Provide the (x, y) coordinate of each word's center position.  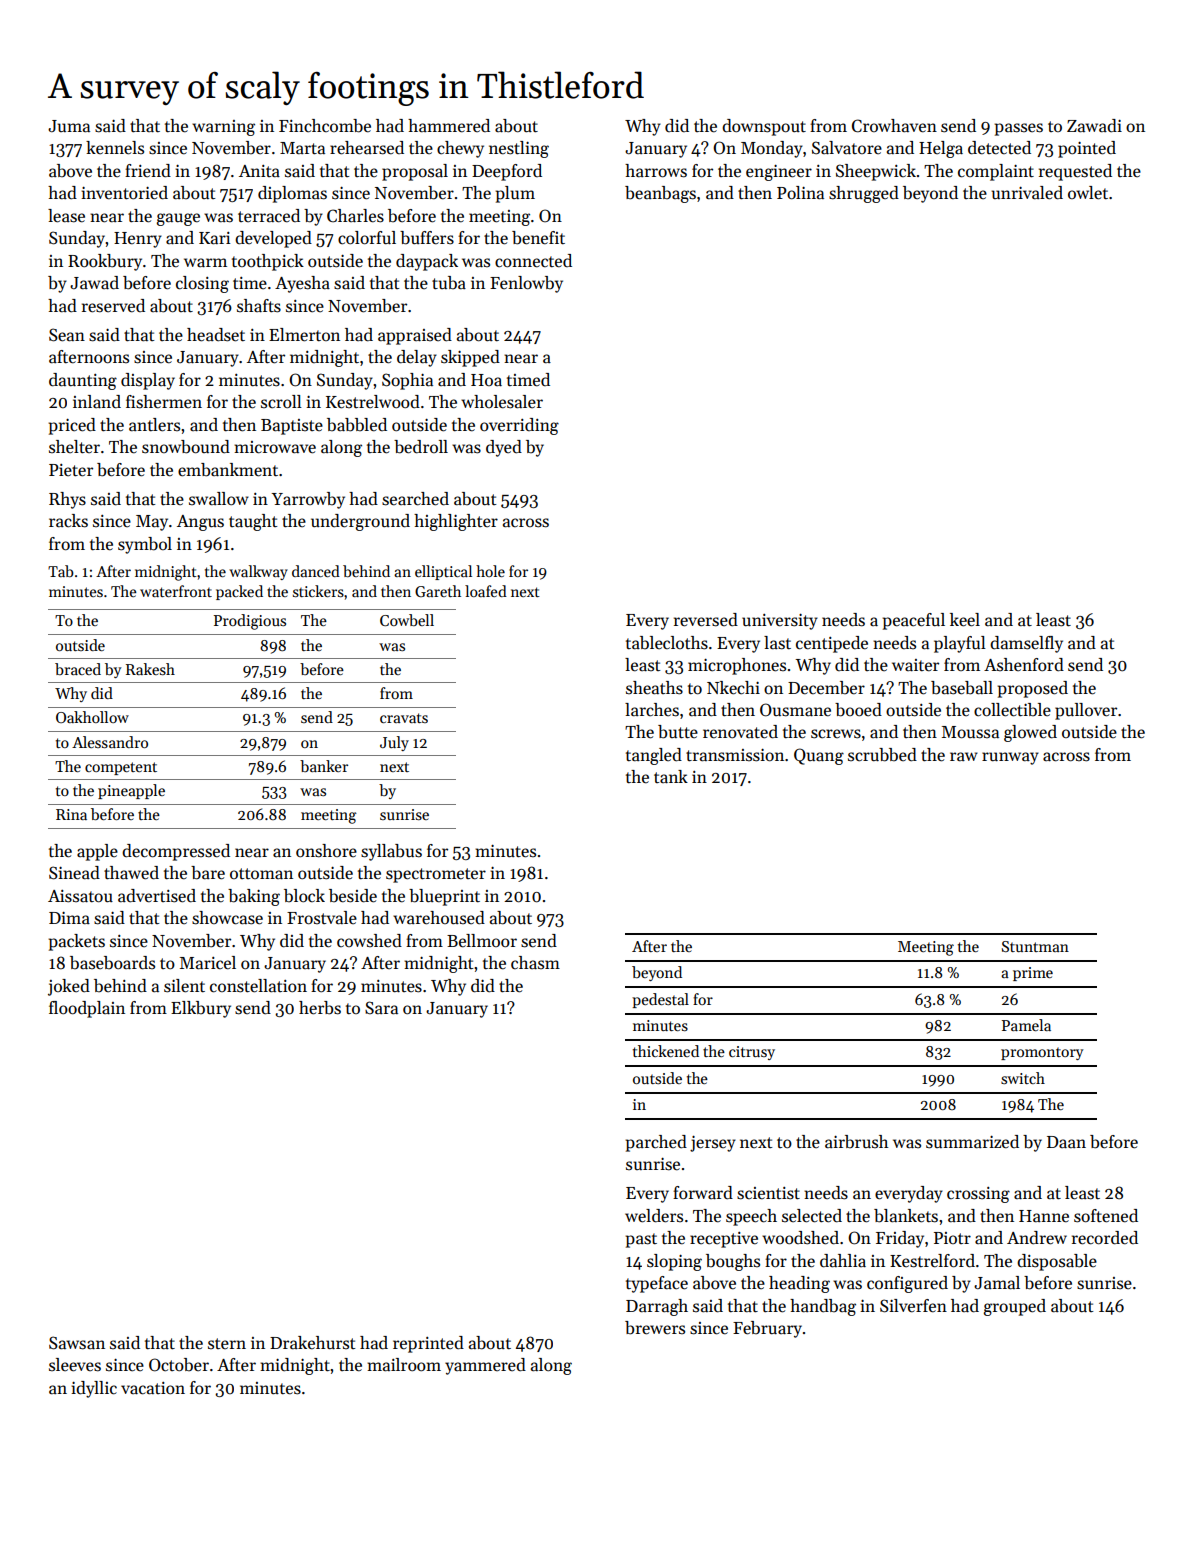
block (304, 896)
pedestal (660, 1000)
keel (965, 620)
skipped (470, 358)
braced (78, 669)
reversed (706, 620)
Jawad (94, 283)
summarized (972, 1142)
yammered (485, 1366)
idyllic (94, 1389)
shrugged (864, 194)
